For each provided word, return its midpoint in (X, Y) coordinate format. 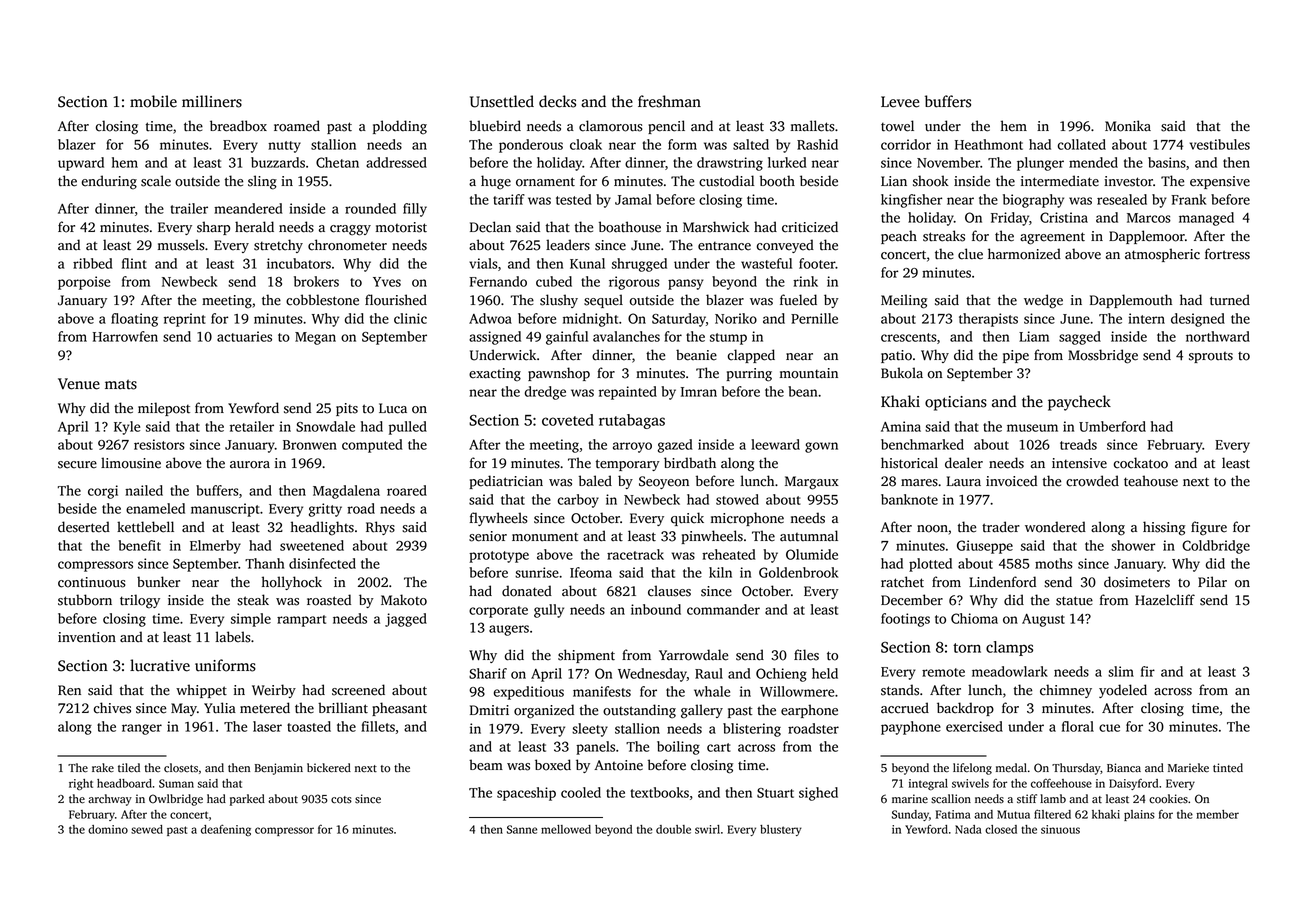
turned (1230, 300)
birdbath (690, 463)
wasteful (766, 263)
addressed (396, 162)
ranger (142, 729)
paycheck (1079, 403)
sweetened (312, 545)
